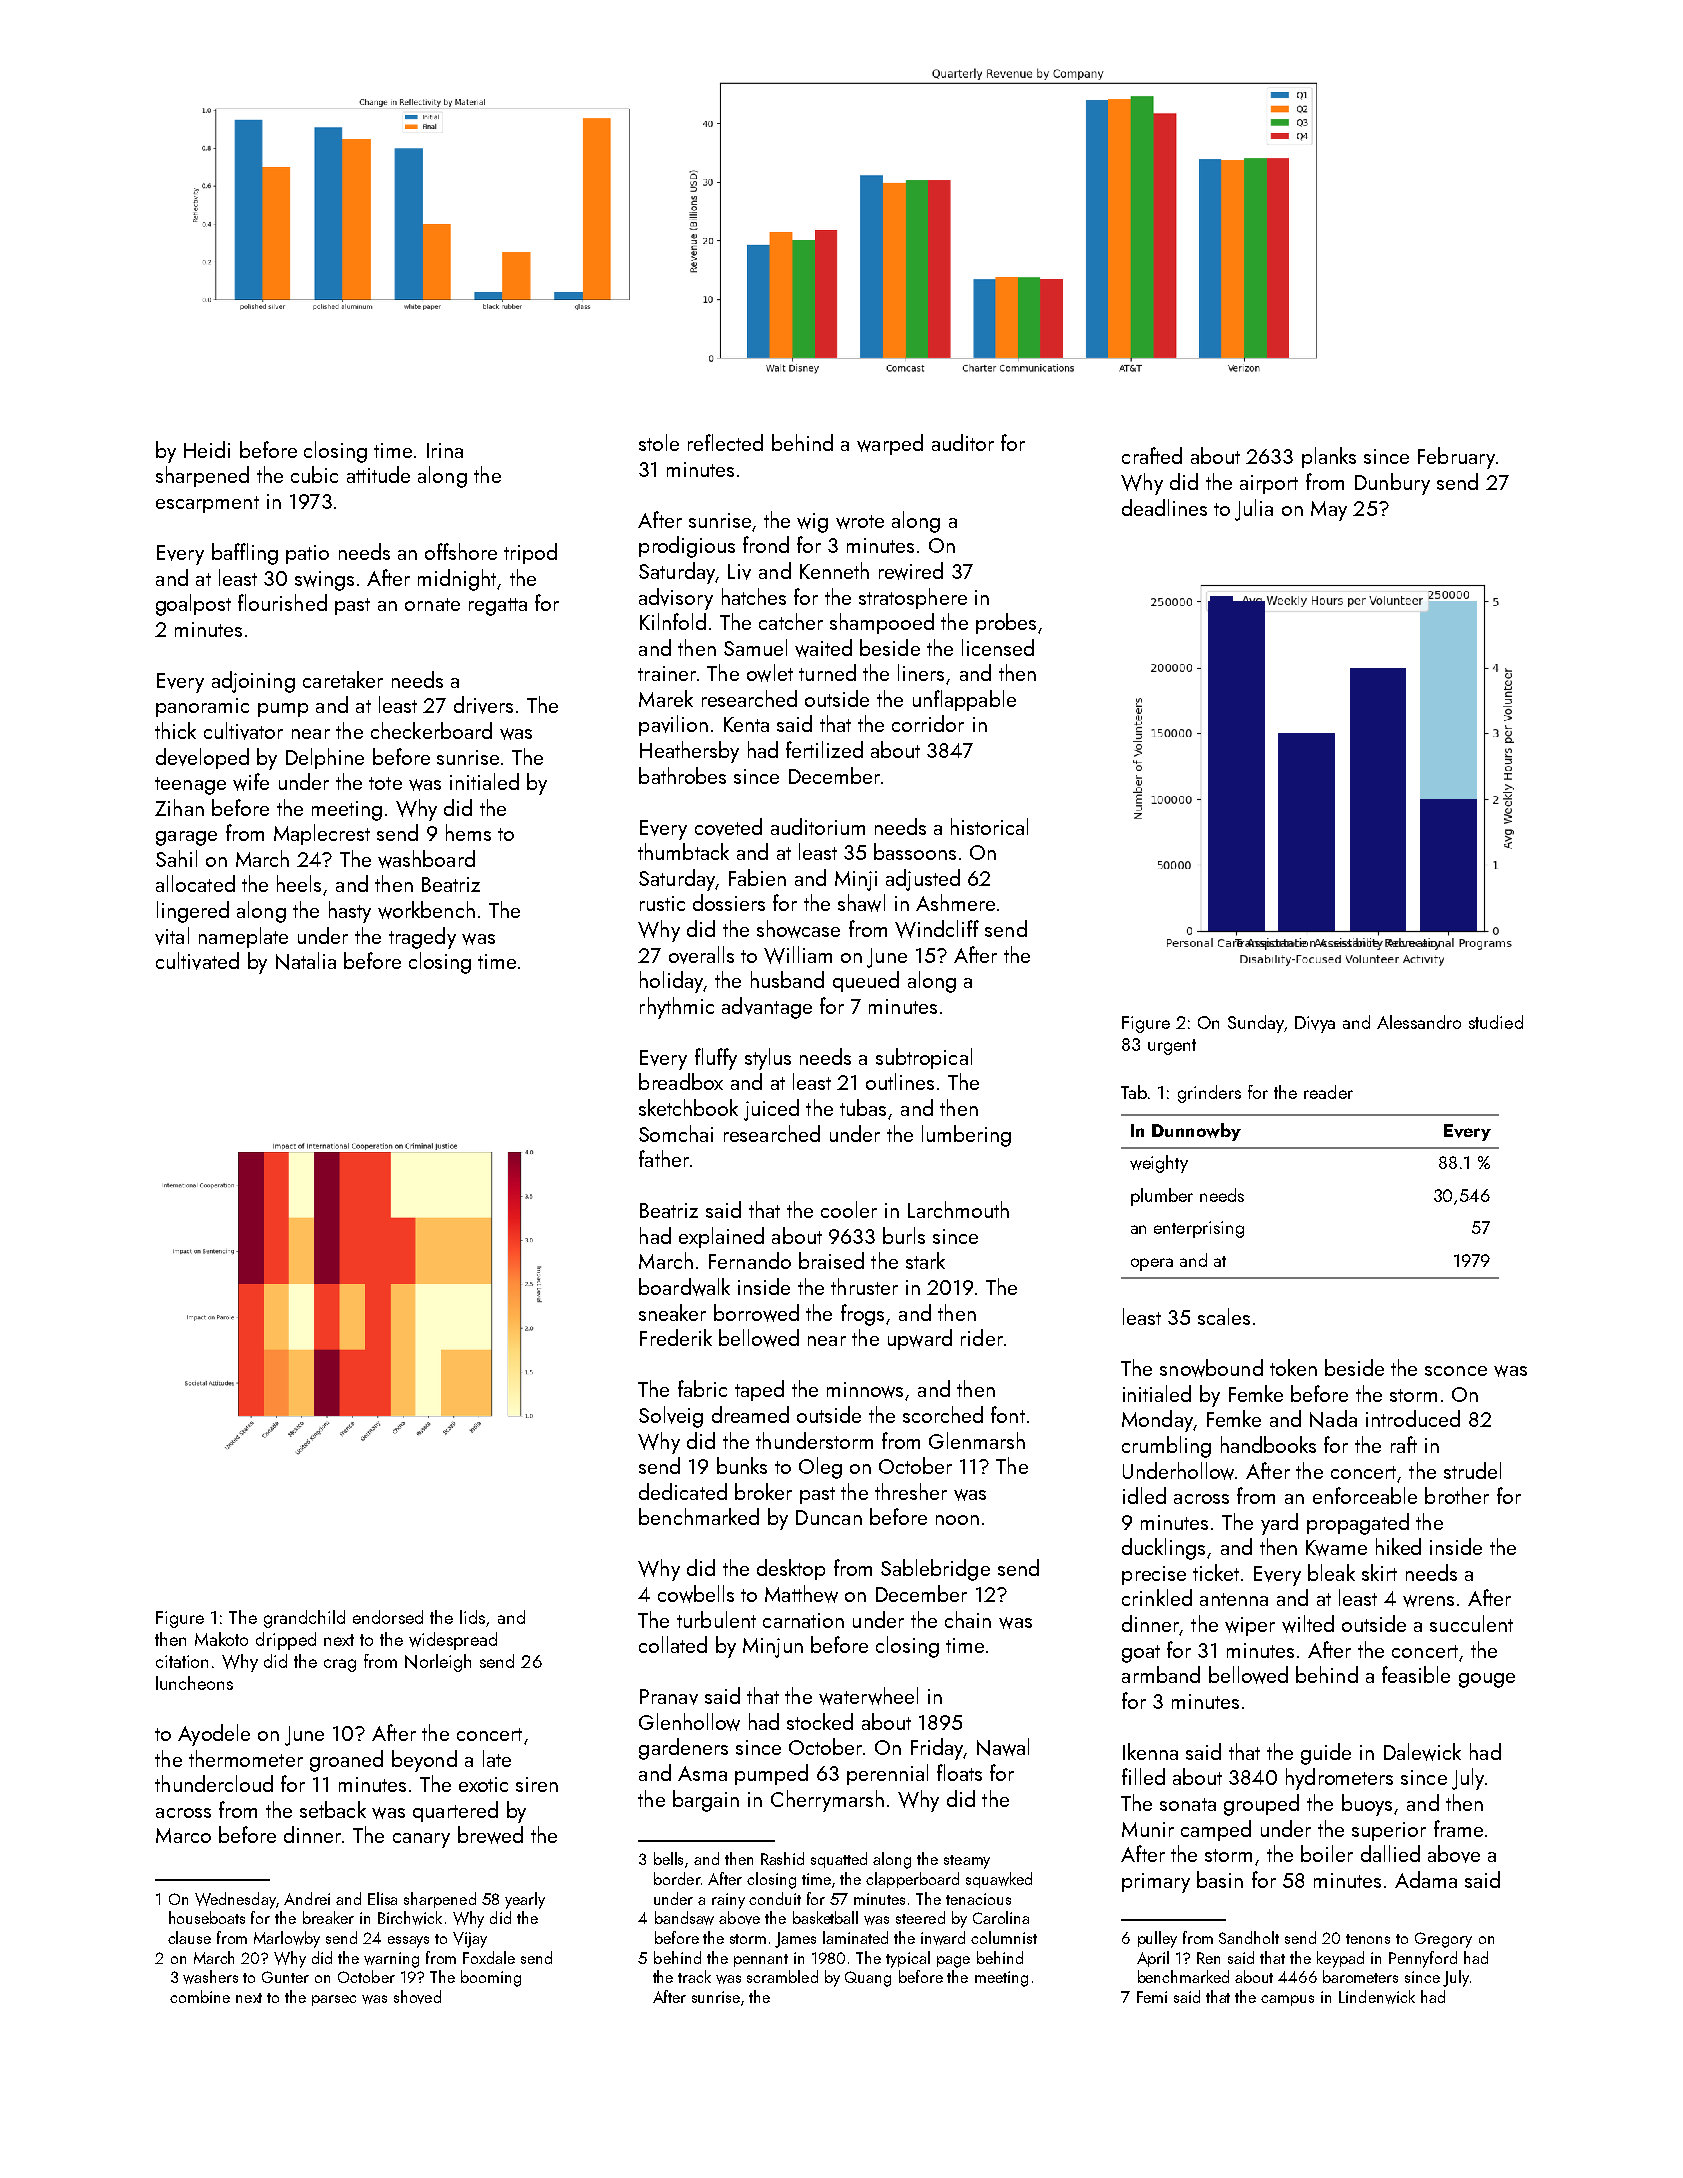 The image size is (1683, 2178). Describe the element at coordinates (756, 1313) in the screenshot. I see `borrowed` at that location.
